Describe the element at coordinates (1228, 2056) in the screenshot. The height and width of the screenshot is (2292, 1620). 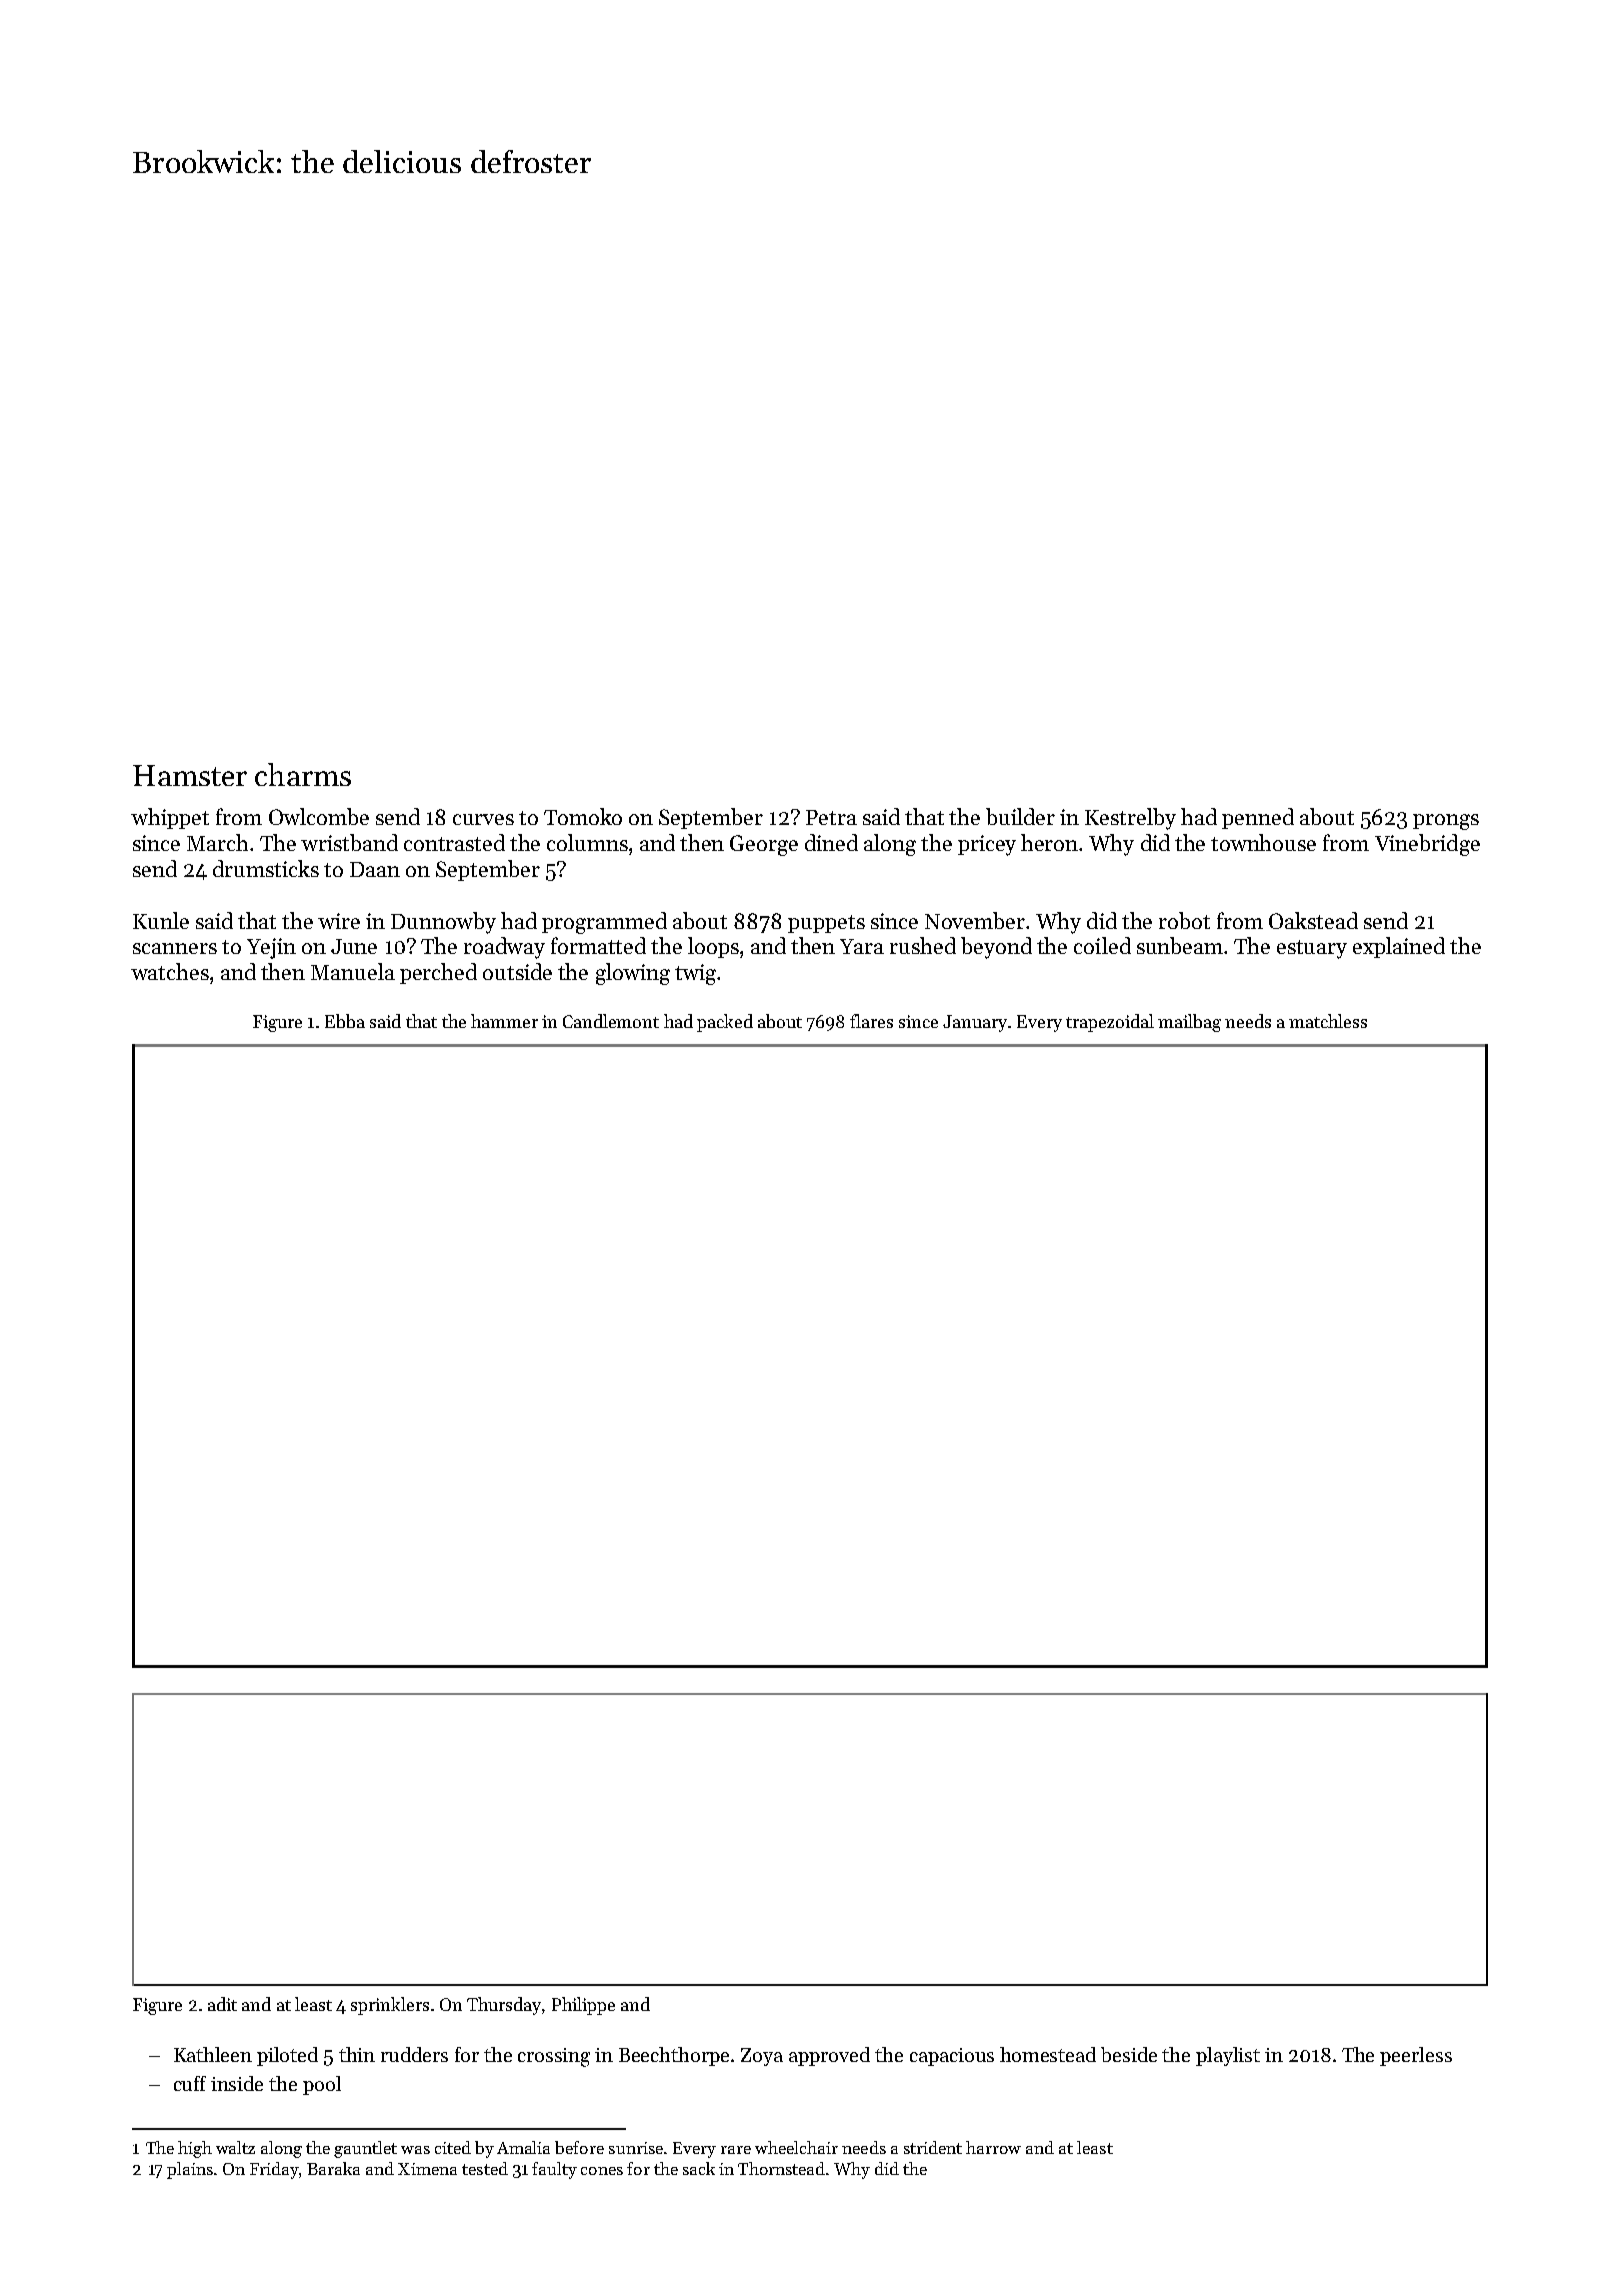
I see `playlist` at that location.
